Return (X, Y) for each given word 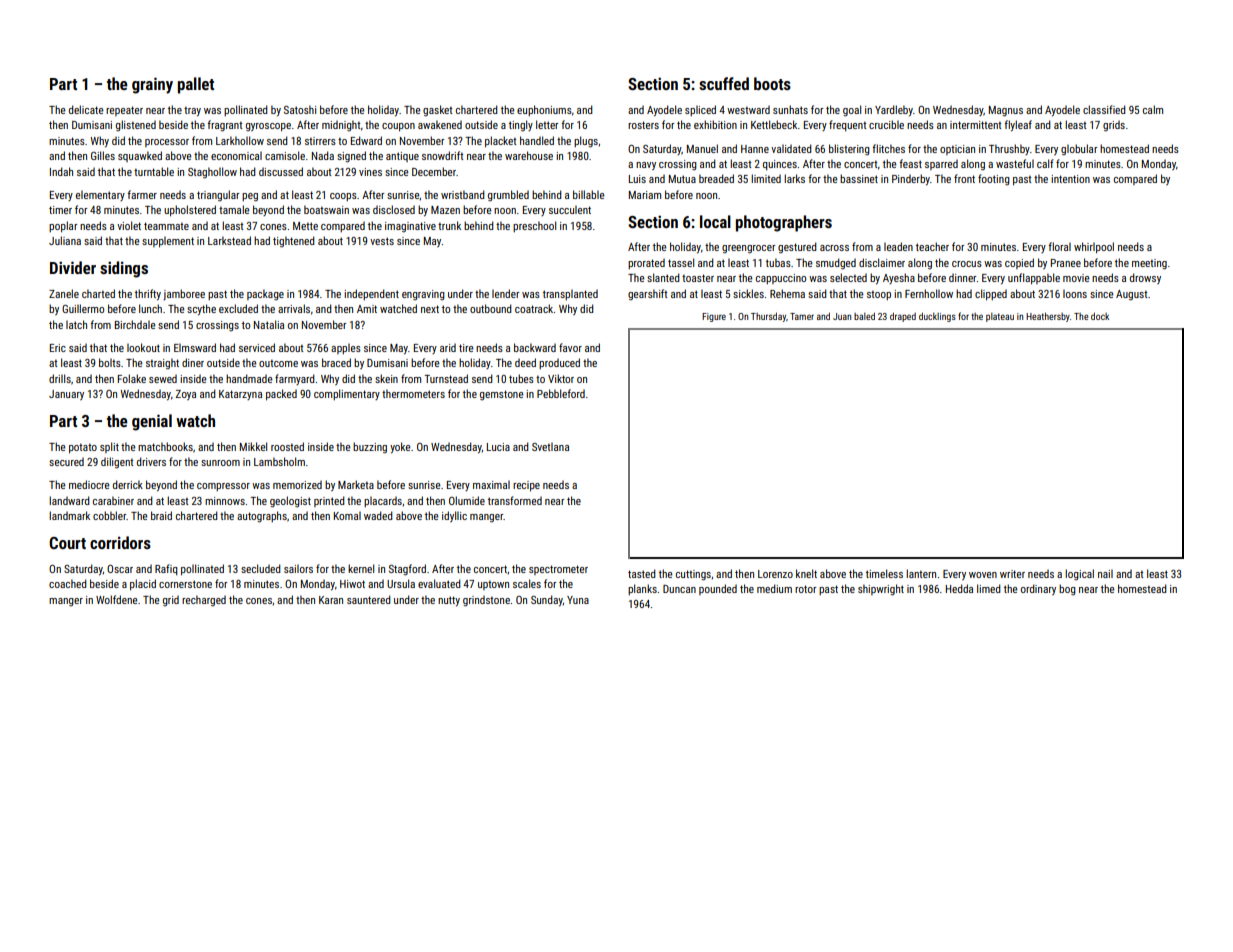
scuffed (724, 83)
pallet (196, 85)
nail (1105, 573)
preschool (534, 226)
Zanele (64, 293)
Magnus (1006, 111)
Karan (331, 600)
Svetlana (550, 446)
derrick (128, 484)
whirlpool (1094, 247)
